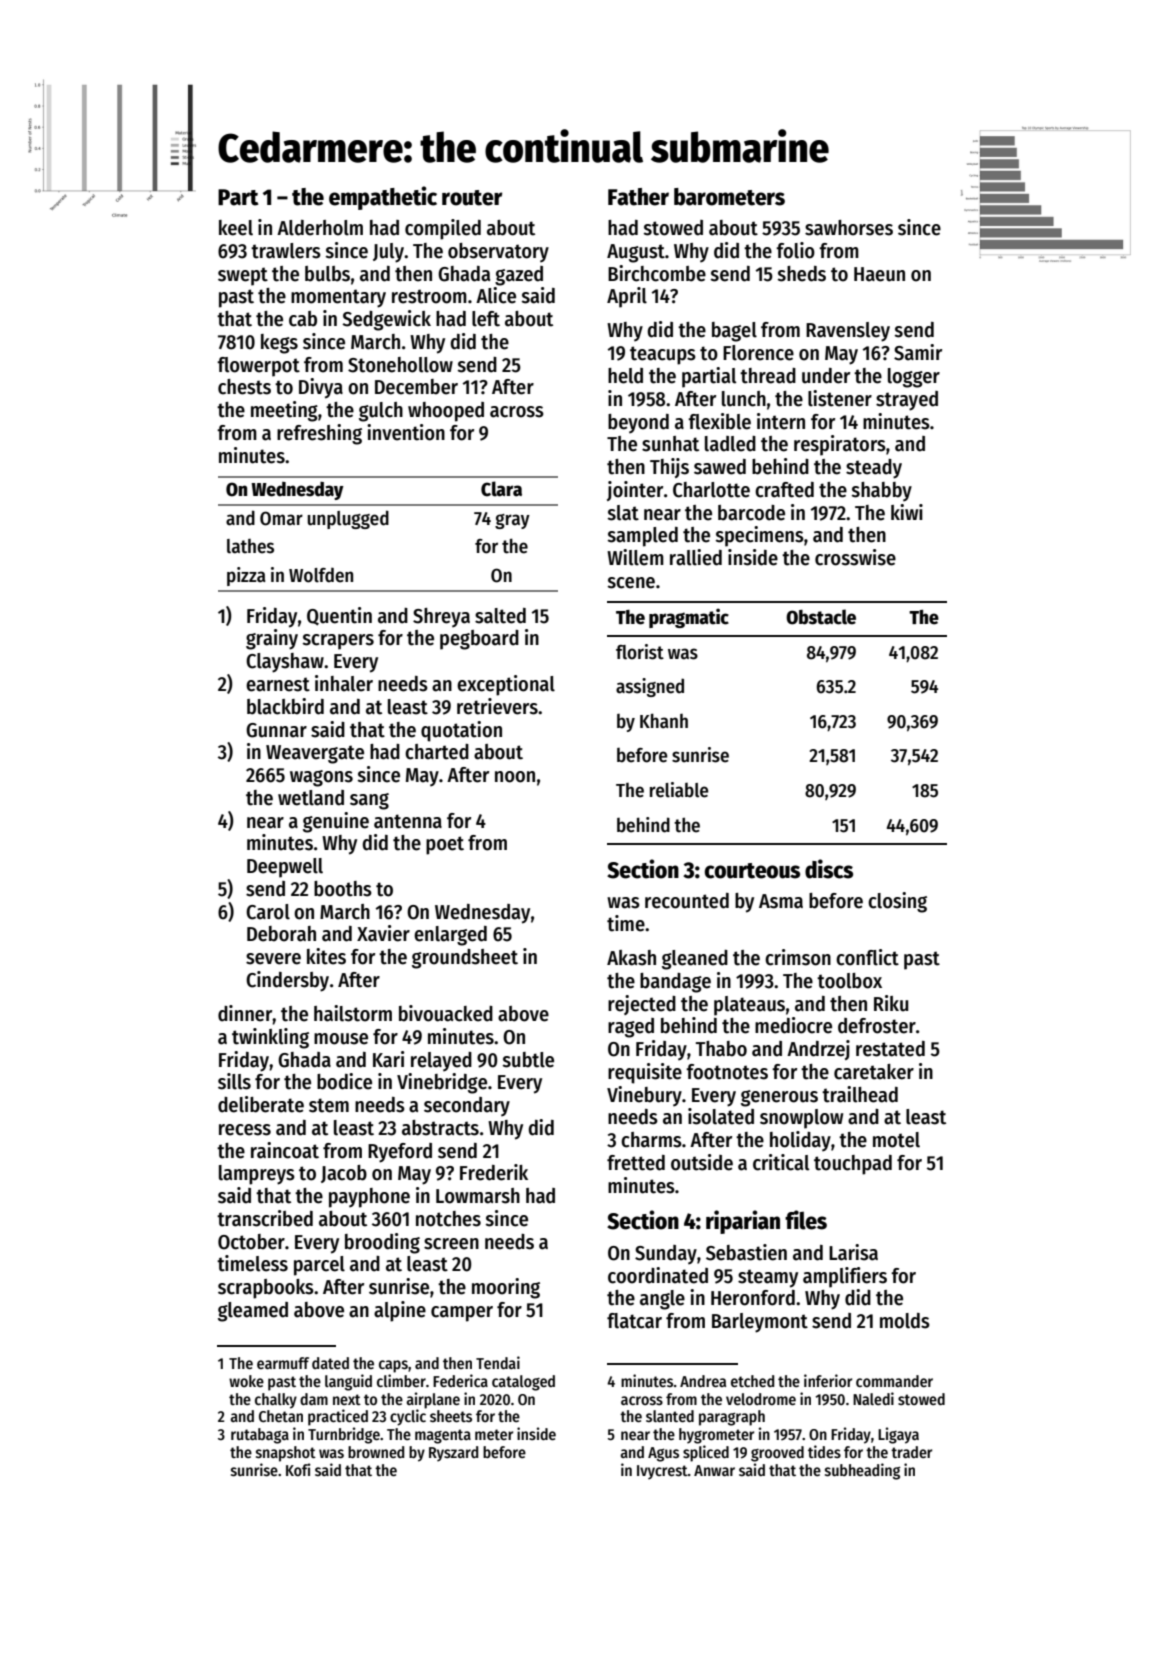  I want to click on subtle, so click(528, 1060).
